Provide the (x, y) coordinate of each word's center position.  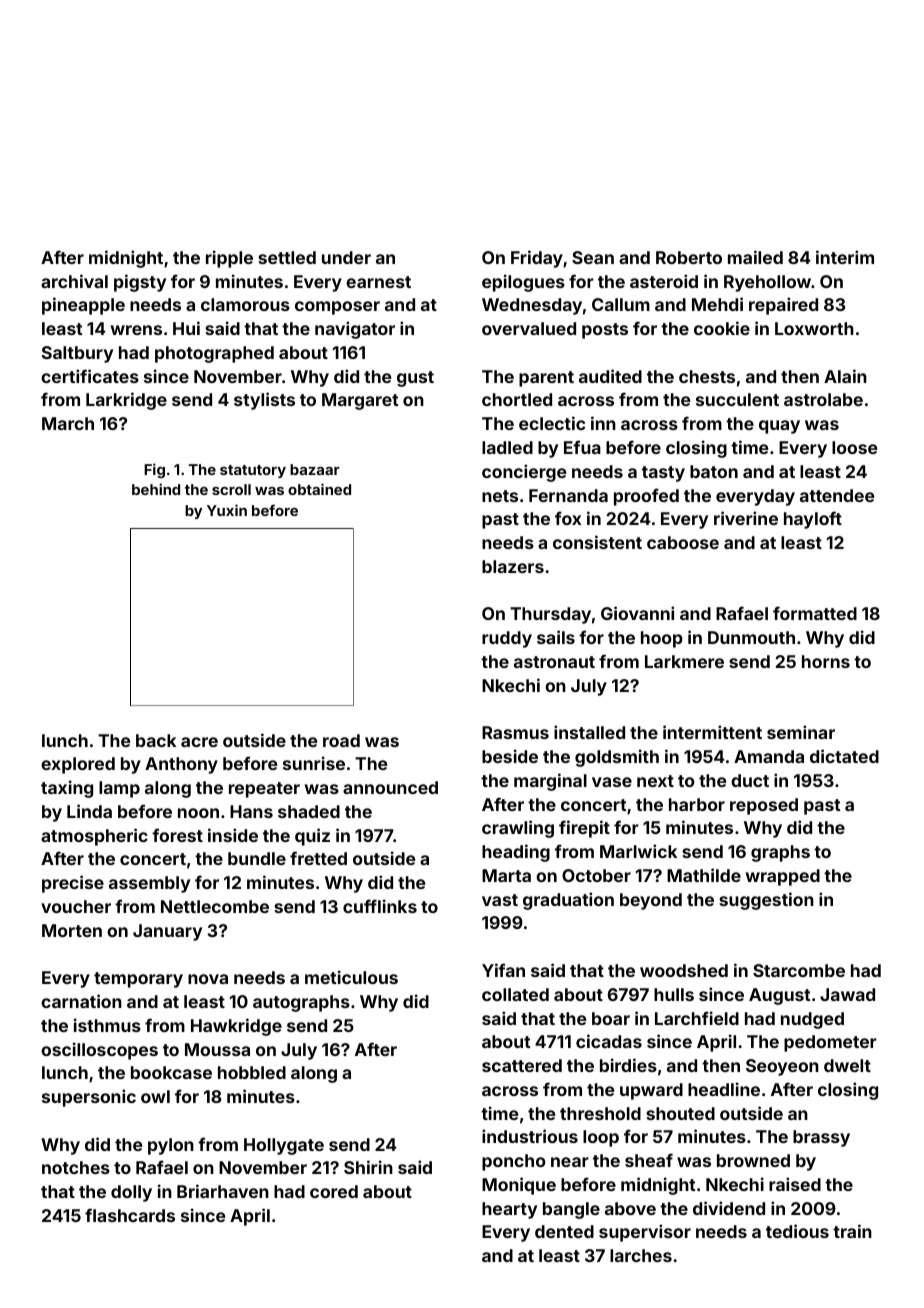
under (346, 257)
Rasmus (515, 732)
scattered (522, 1065)
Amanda (769, 756)
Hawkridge (236, 1027)
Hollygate (284, 1146)
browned (753, 1160)
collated (515, 994)
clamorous (245, 304)
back (156, 740)
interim (845, 257)
